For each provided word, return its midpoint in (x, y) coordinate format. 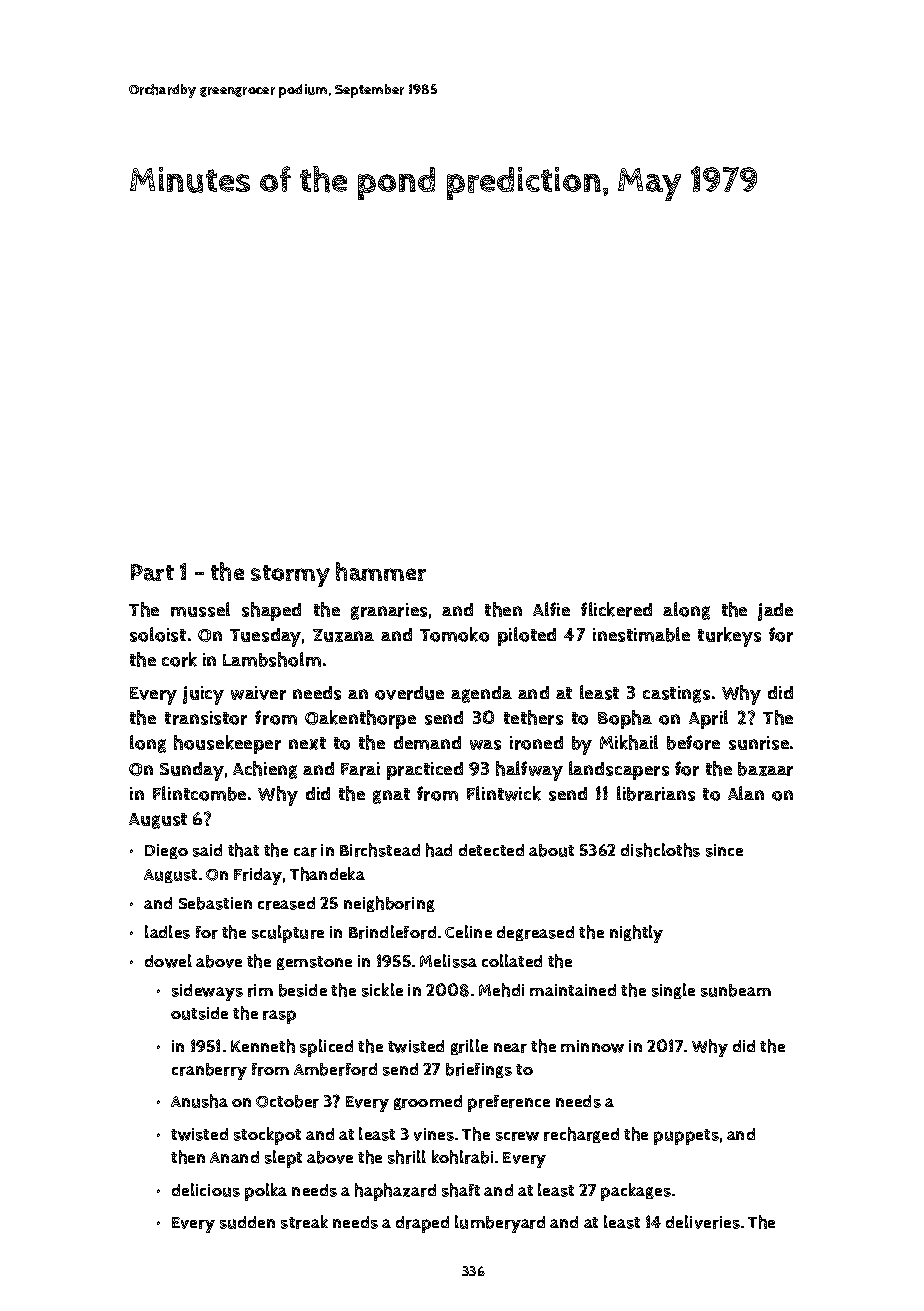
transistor (206, 718)
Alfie (551, 609)
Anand (234, 1157)
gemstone (314, 963)
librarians (656, 793)
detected (491, 850)
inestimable (641, 634)
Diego (166, 851)
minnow (592, 1046)
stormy (290, 576)
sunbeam (736, 990)
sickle (382, 990)
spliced (326, 1048)
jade (775, 612)
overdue (409, 693)
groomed (428, 1102)
